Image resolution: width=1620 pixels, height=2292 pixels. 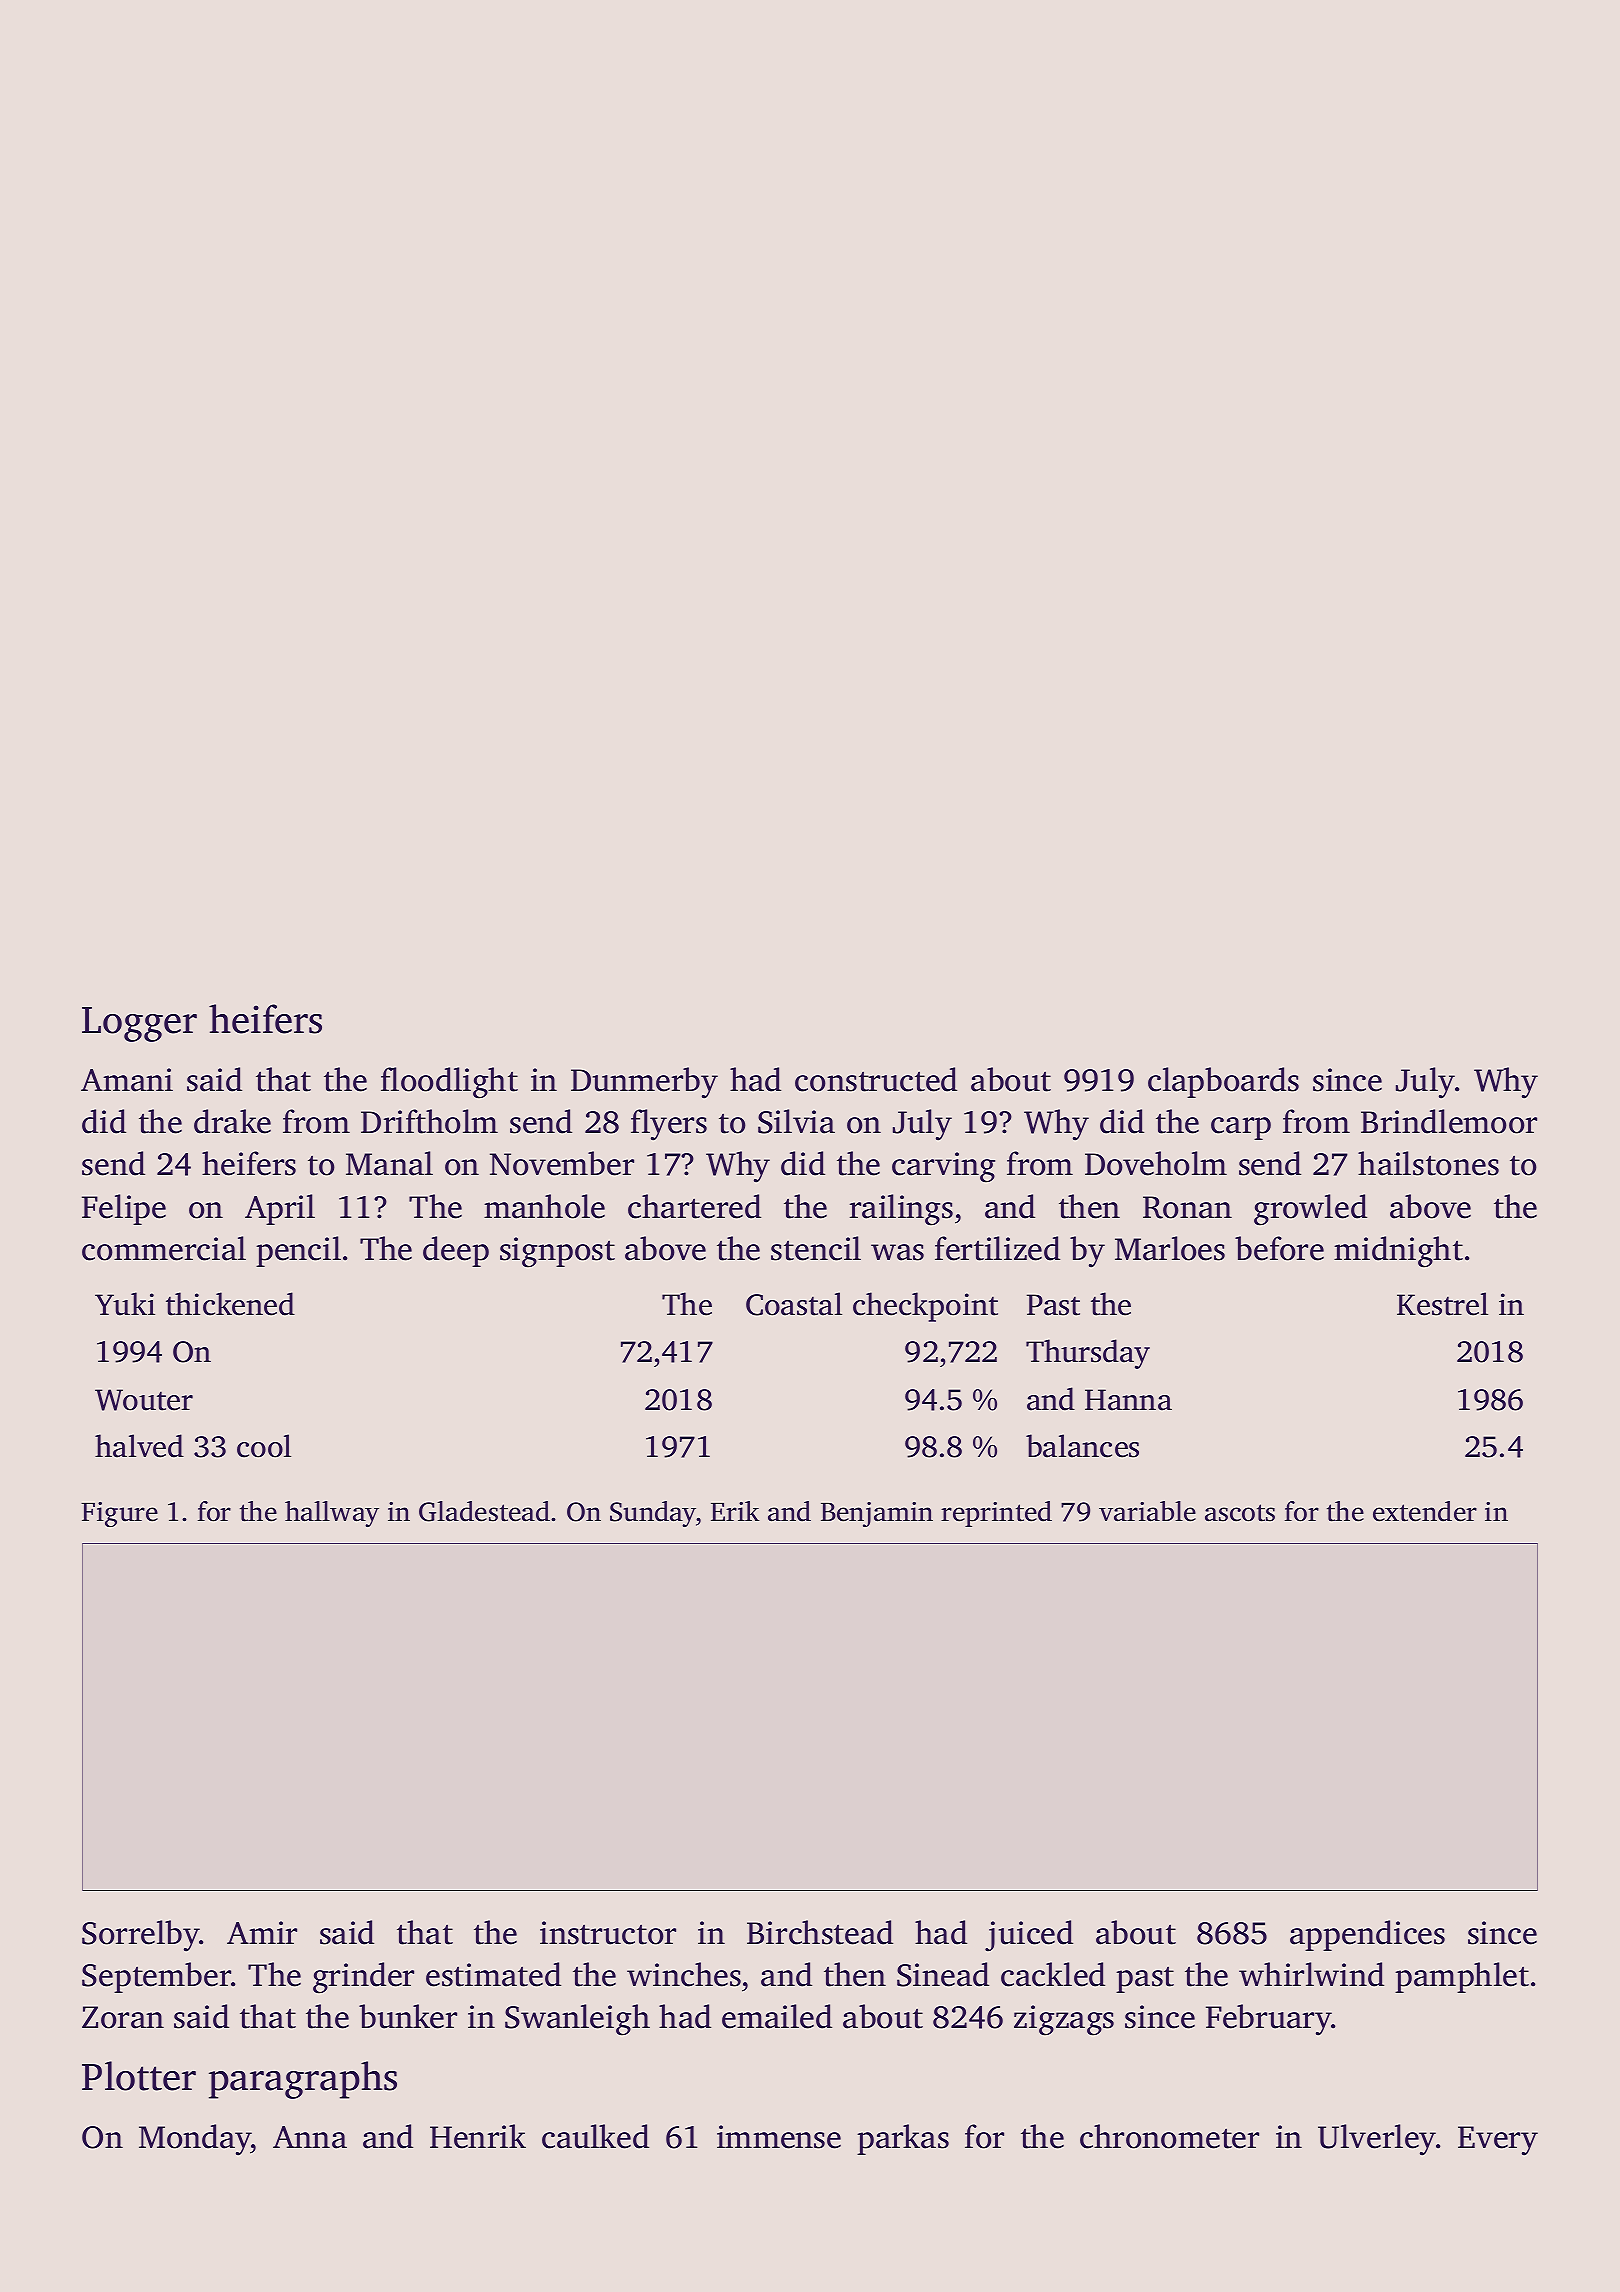 What do you see at coordinates (139, 1024) in the page?
I see `Logger` at bounding box center [139, 1024].
